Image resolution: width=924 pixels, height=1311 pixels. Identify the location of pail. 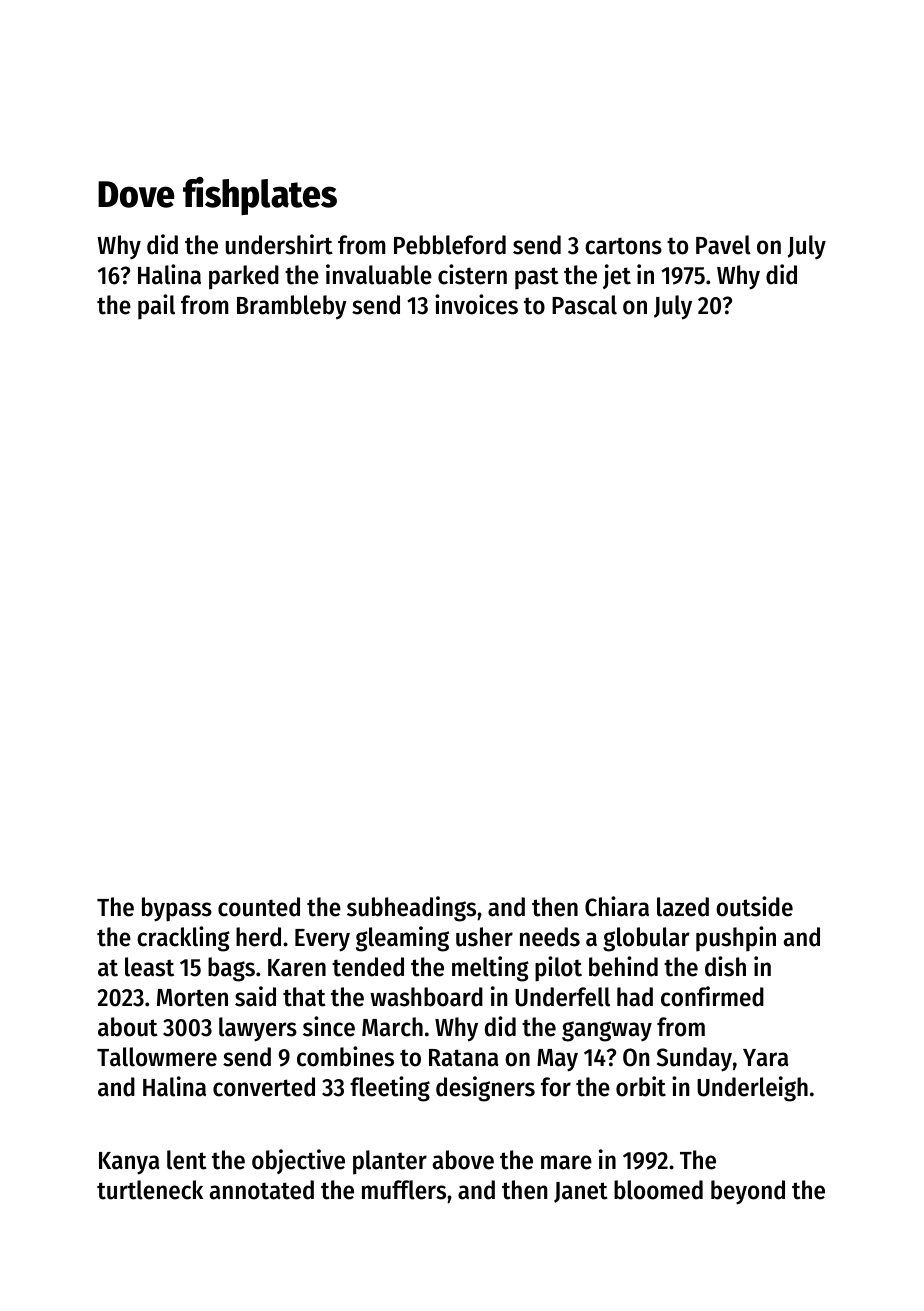
(156, 307).
